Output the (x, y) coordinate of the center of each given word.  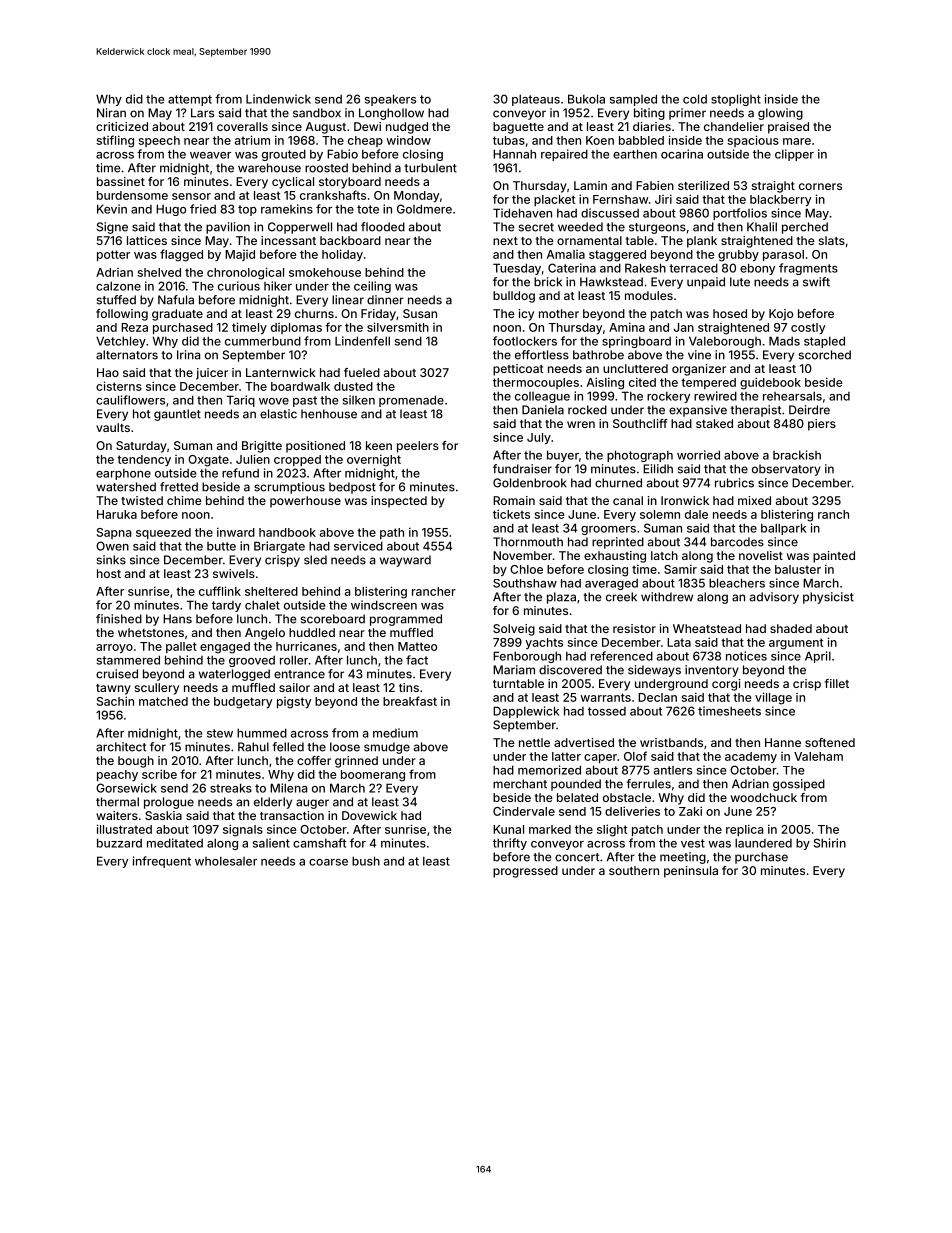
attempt (190, 100)
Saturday (141, 447)
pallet (181, 647)
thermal (117, 802)
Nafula (176, 300)
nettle (534, 742)
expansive (698, 411)
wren (581, 424)
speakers (390, 100)
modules (649, 295)
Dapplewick (526, 712)
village (773, 698)
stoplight (736, 100)
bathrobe (598, 355)
